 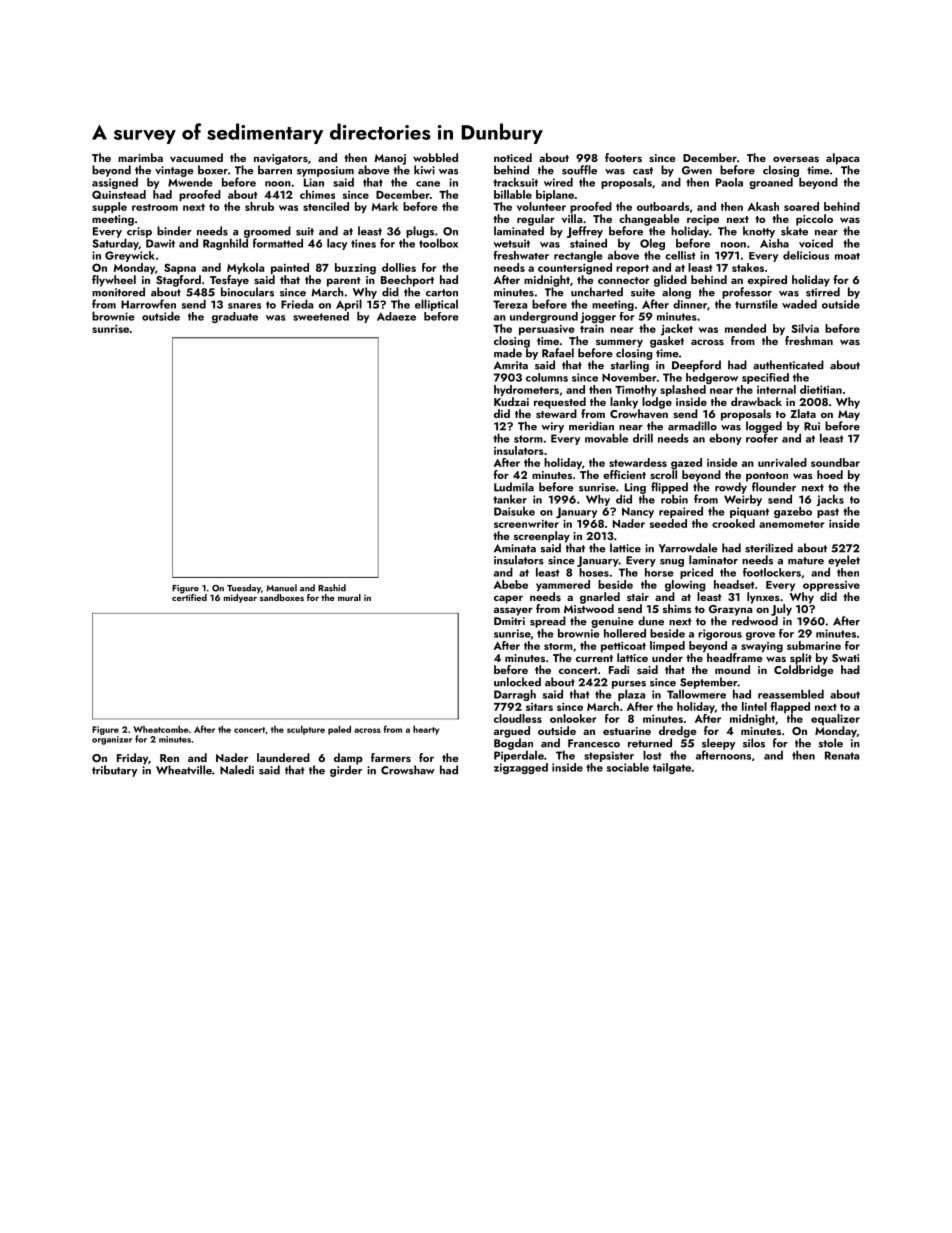 I want to click on Tuesday, so click(x=244, y=588).
